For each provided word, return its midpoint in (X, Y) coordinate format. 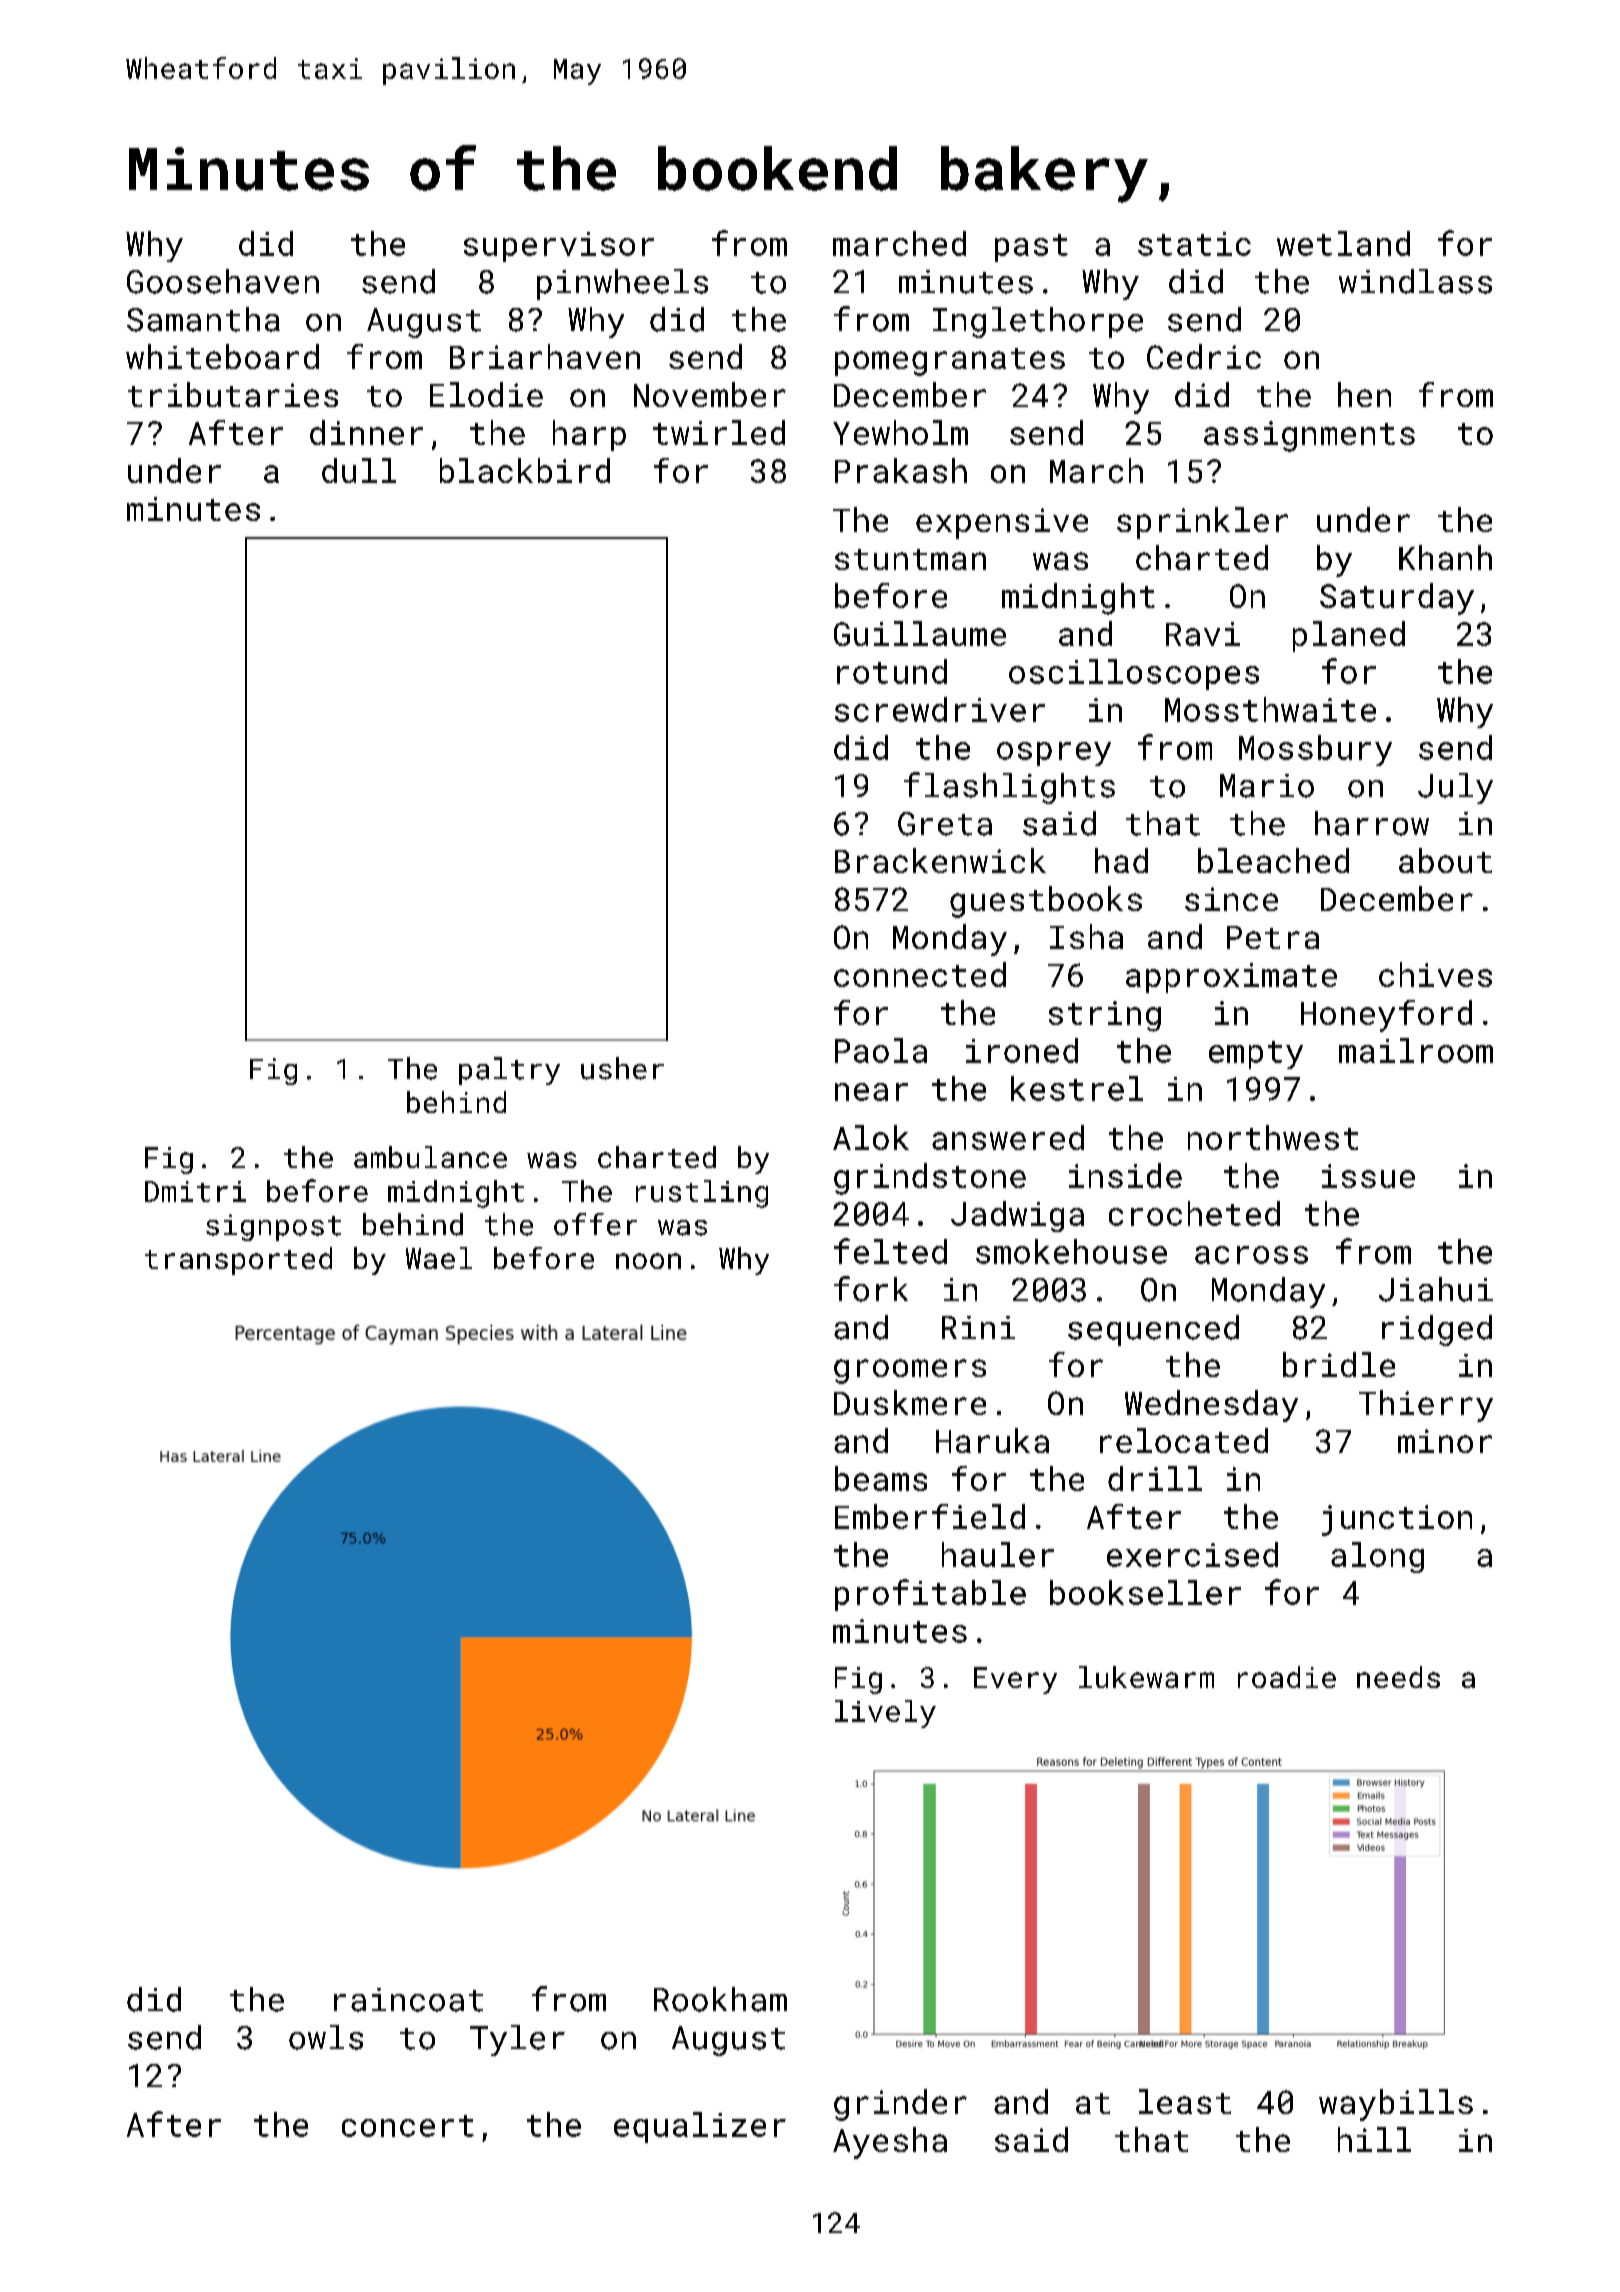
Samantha (203, 319)
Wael (439, 1258)
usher (622, 1068)
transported (238, 1261)
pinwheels (622, 284)
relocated (1184, 1440)
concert (408, 2126)
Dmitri (195, 1191)
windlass (1415, 281)
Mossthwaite (1270, 709)
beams (881, 1478)
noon (648, 1261)
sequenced (1153, 1330)
